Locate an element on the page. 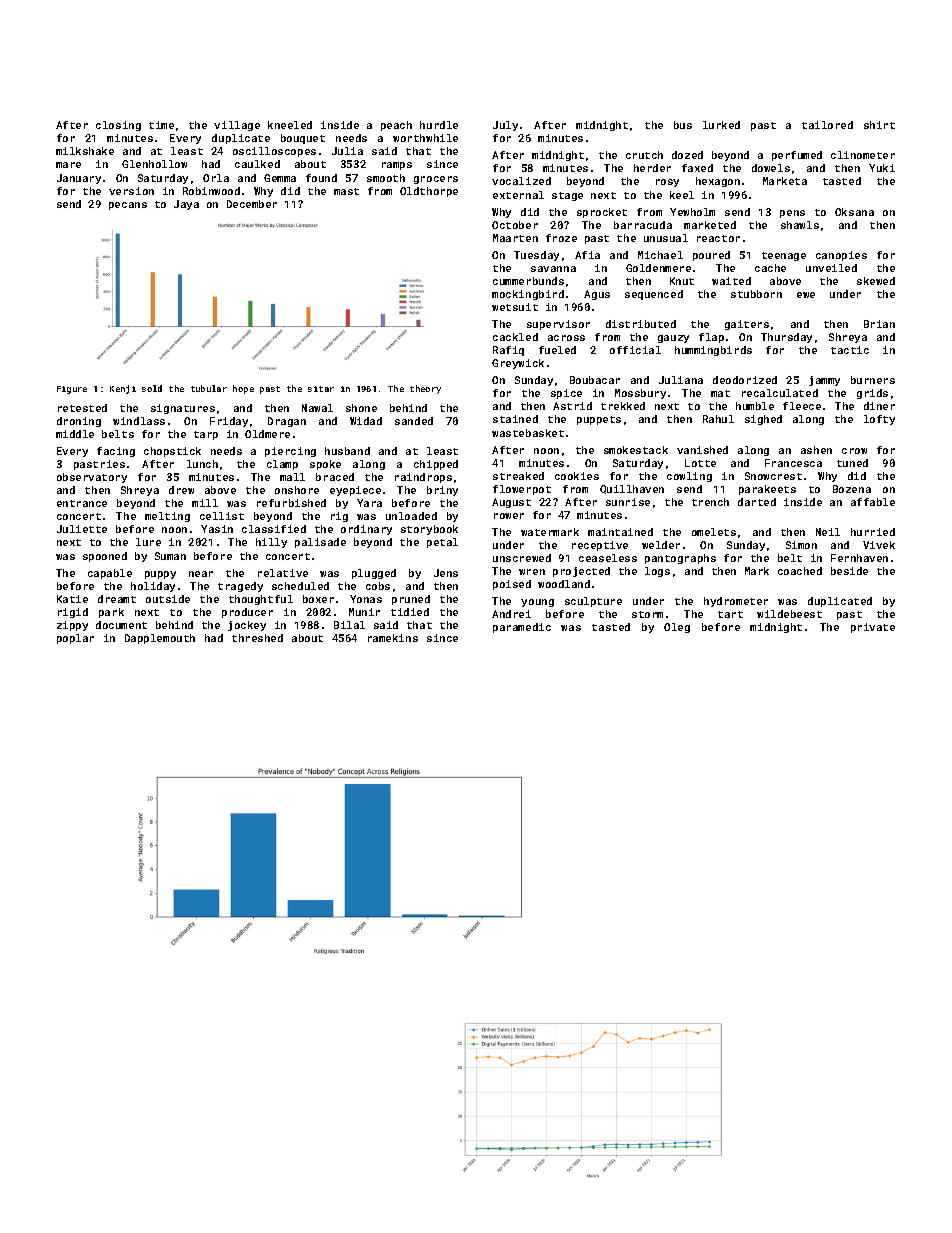 This page has width=952, height=1233. kneeled is located at coordinates (290, 125).
